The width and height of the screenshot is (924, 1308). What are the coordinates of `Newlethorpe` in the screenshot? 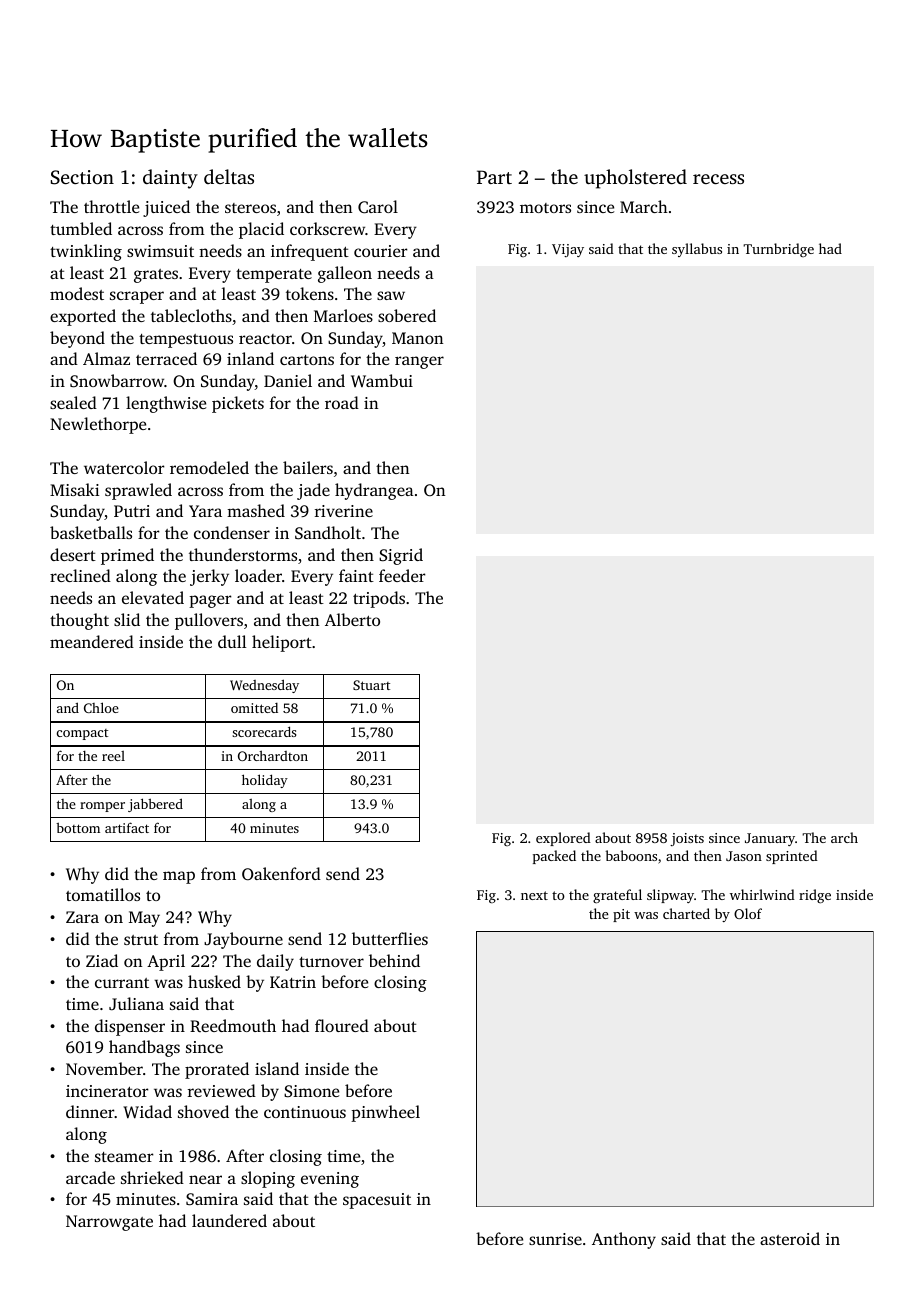 It's located at (98, 425).
